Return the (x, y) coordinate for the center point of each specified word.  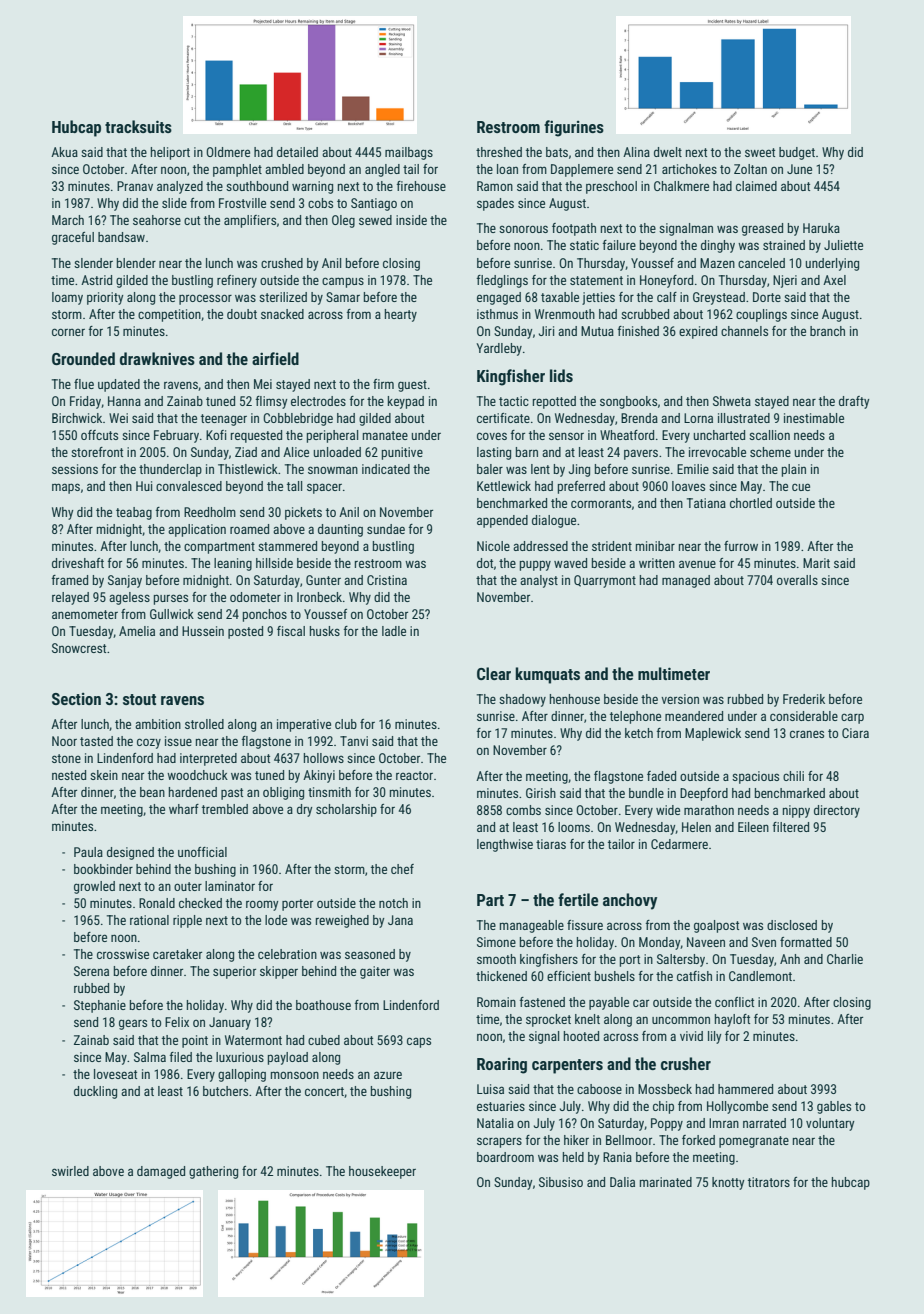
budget (797, 153)
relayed (70, 598)
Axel (834, 280)
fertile (578, 899)
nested (69, 775)
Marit (816, 563)
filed (181, 1057)
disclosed (792, 925)
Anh (790, 959)
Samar (343, 297)
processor (205, 299)
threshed (499, 152)
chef (402, 869)
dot (485, 563)
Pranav (135, 186)
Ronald (157, 903)
